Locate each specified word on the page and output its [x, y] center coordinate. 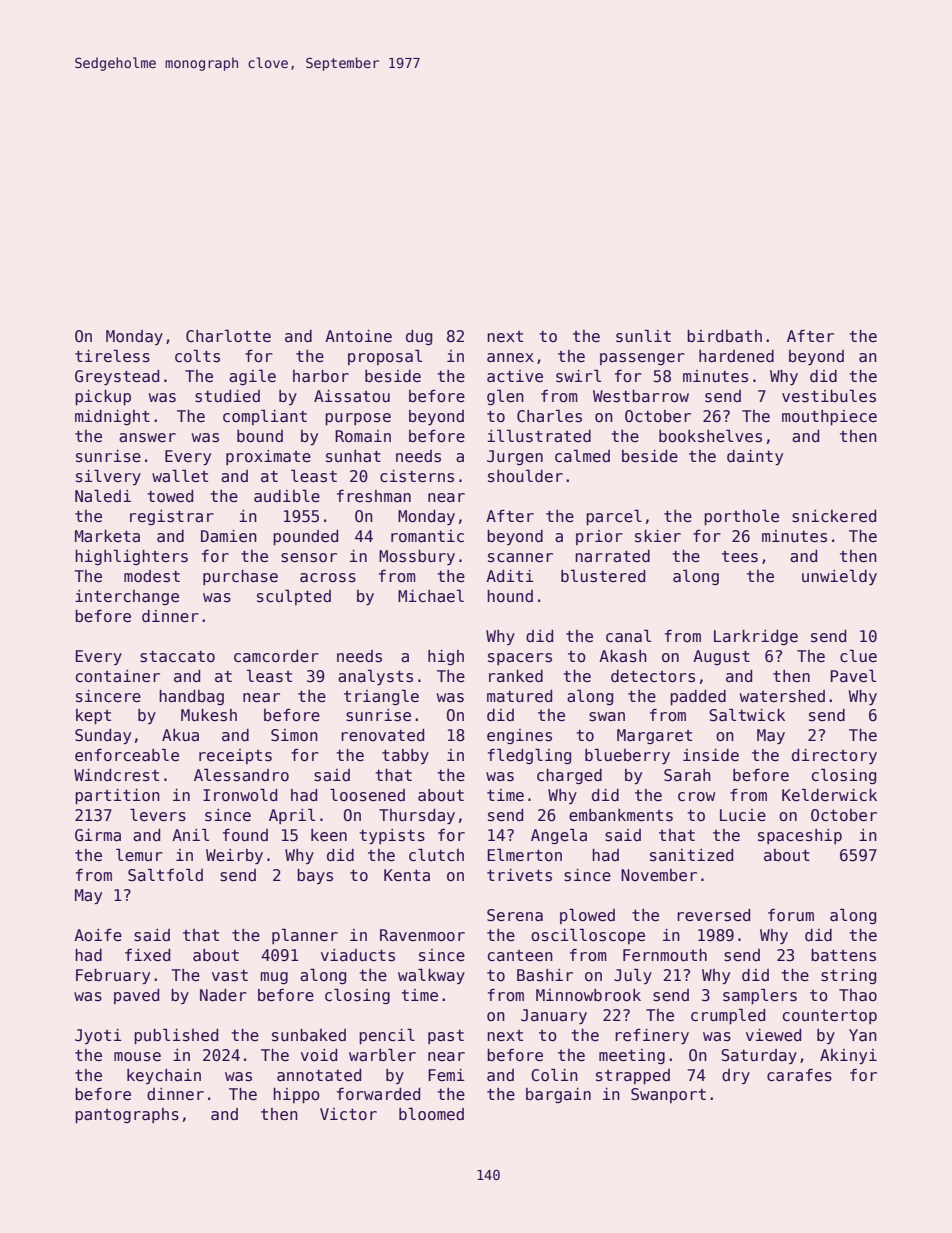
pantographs [127, 1115]
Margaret [654, 736]
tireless [112, 356]
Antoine [358, 336]
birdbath [724, 336]
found [245, 834]
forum [791, 915]
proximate [268, 457]
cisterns [417, 476]
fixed [147, 955]
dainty [755, 458]
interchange [127, 597]
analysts [375, 677]
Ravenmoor [422, 935]
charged [569, 776]
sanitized [691, 855]
